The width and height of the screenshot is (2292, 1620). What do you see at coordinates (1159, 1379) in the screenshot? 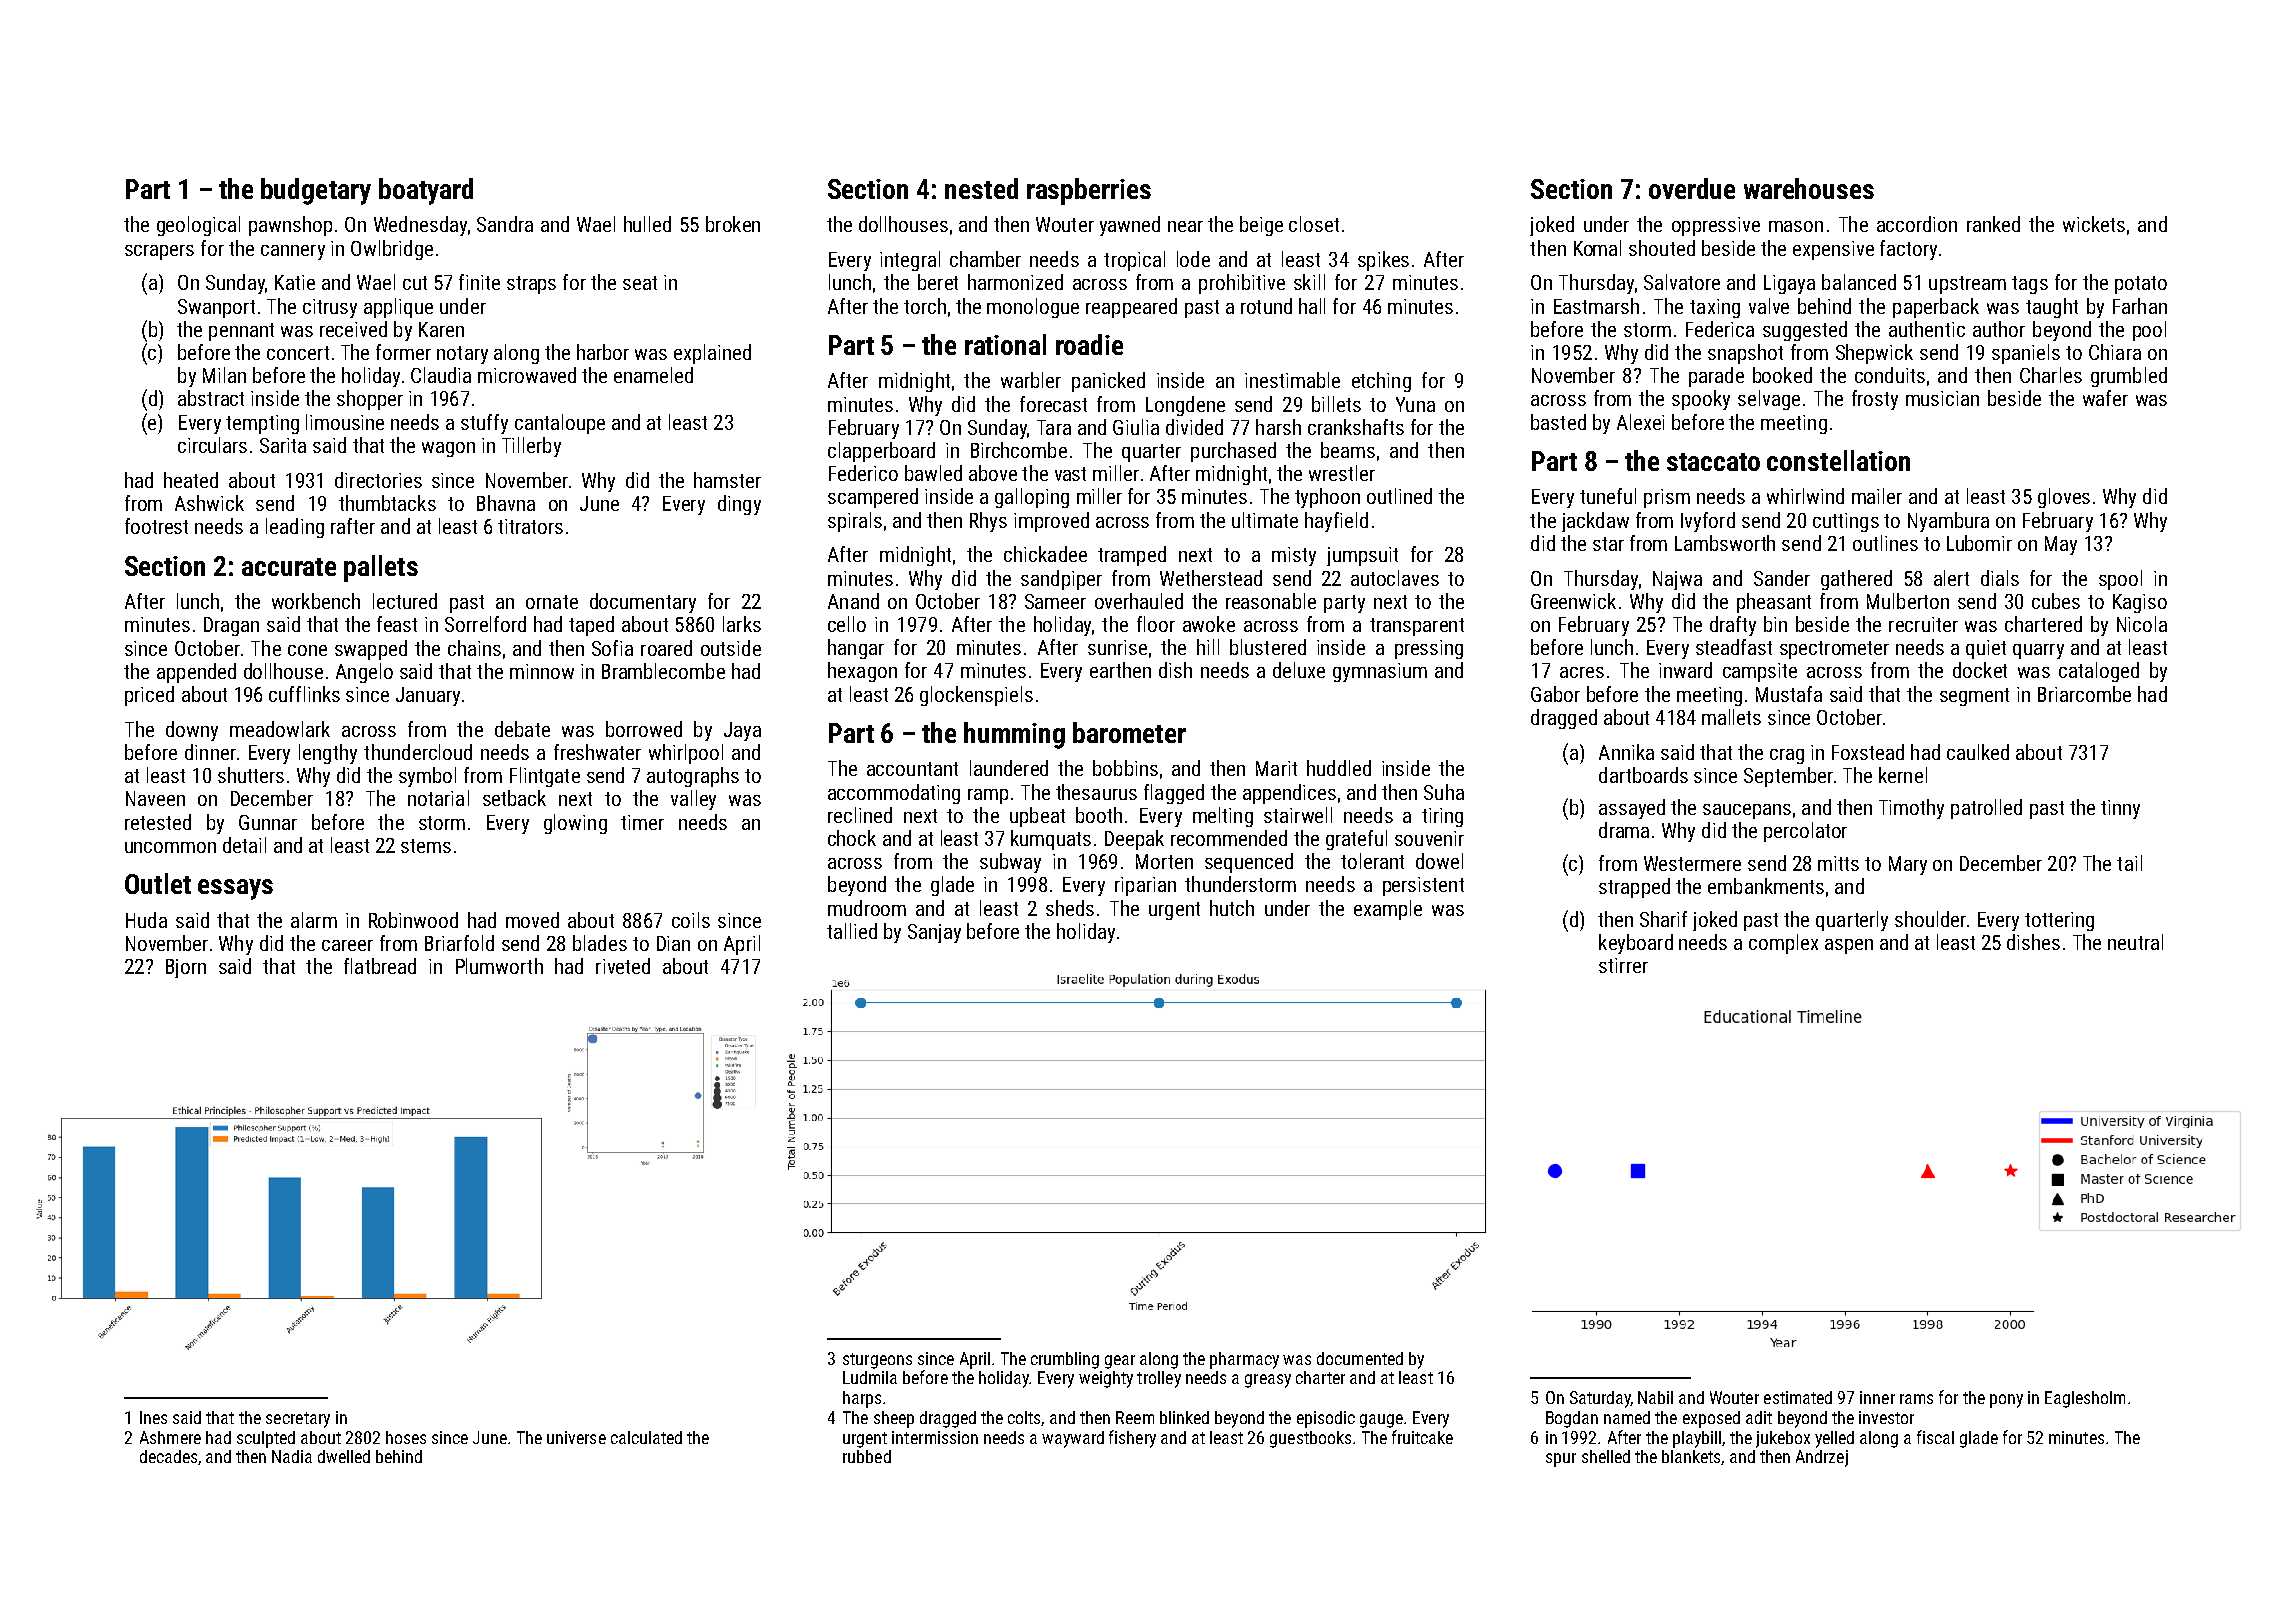
I see `trolley` at bounding box center [1159, 1379].
